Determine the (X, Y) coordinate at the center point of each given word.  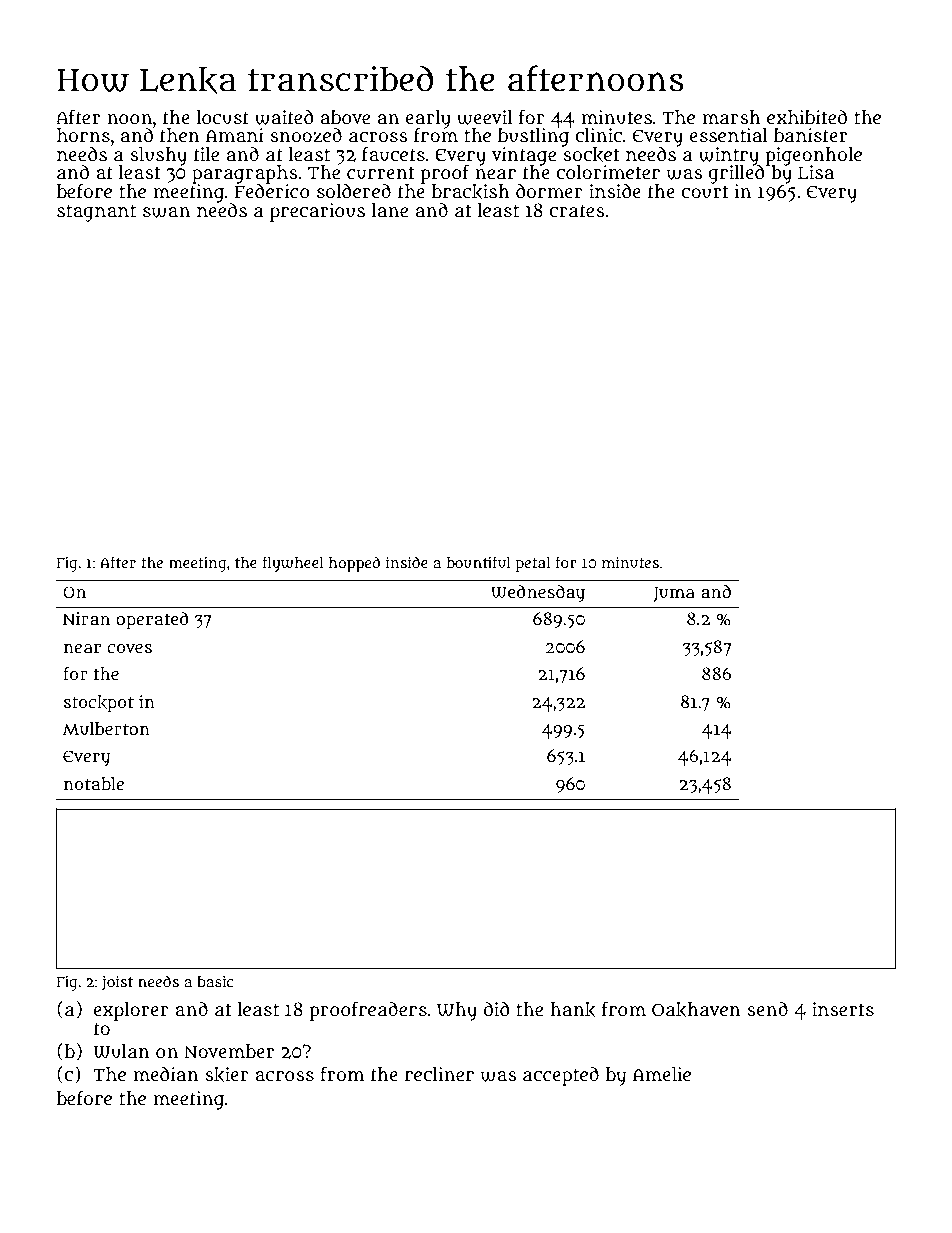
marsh (731, 117)
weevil (485, 117)
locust (222, 117)
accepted (561, 1076)
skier (227, 1075)
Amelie (662, 1074)
